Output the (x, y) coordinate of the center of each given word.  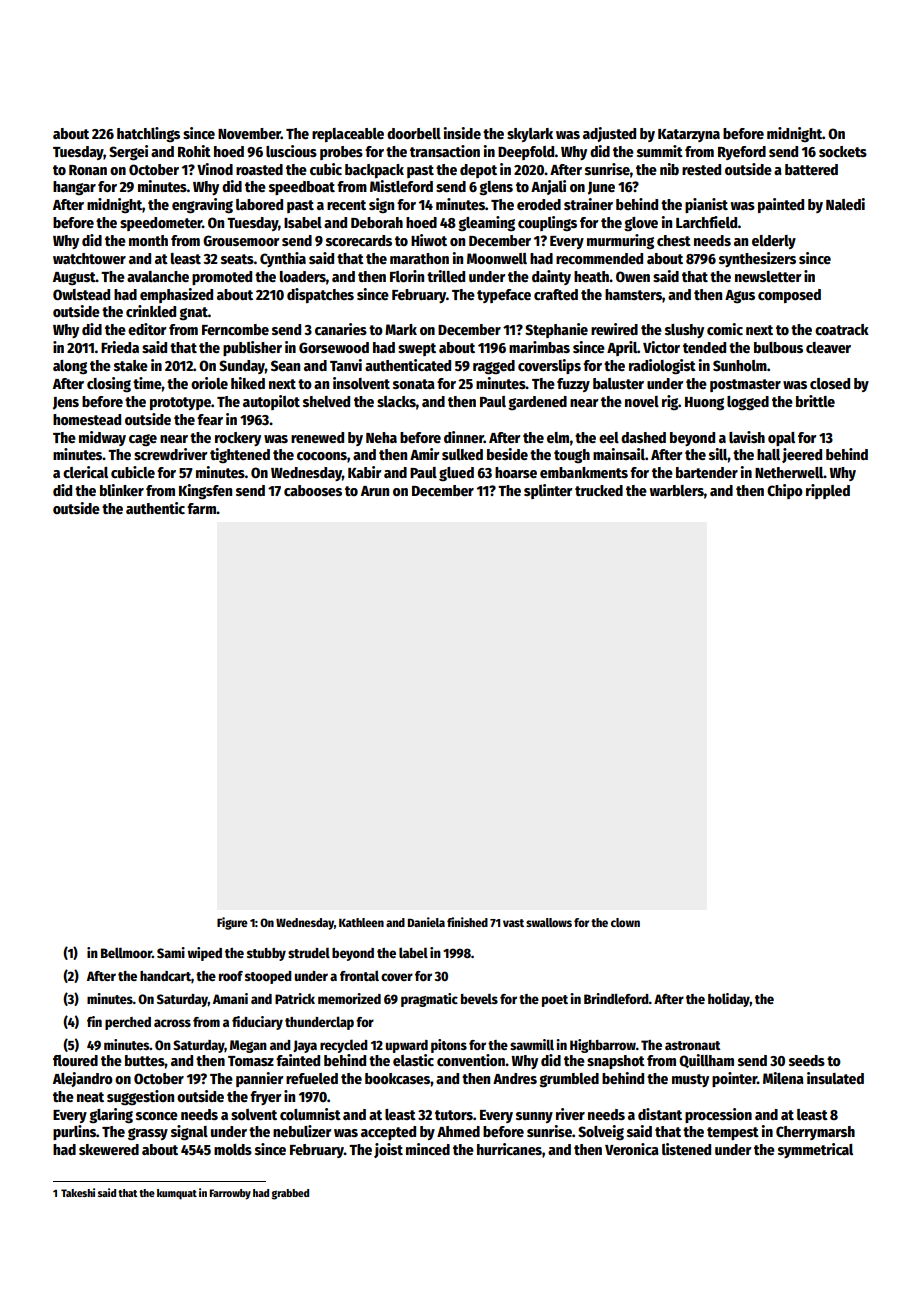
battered (811, 169)
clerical (85, 472)
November (249, 133)
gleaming (486, 223)
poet (555, 1001)
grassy (148, 1134)
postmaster (745, 385)
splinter (548, 491)
